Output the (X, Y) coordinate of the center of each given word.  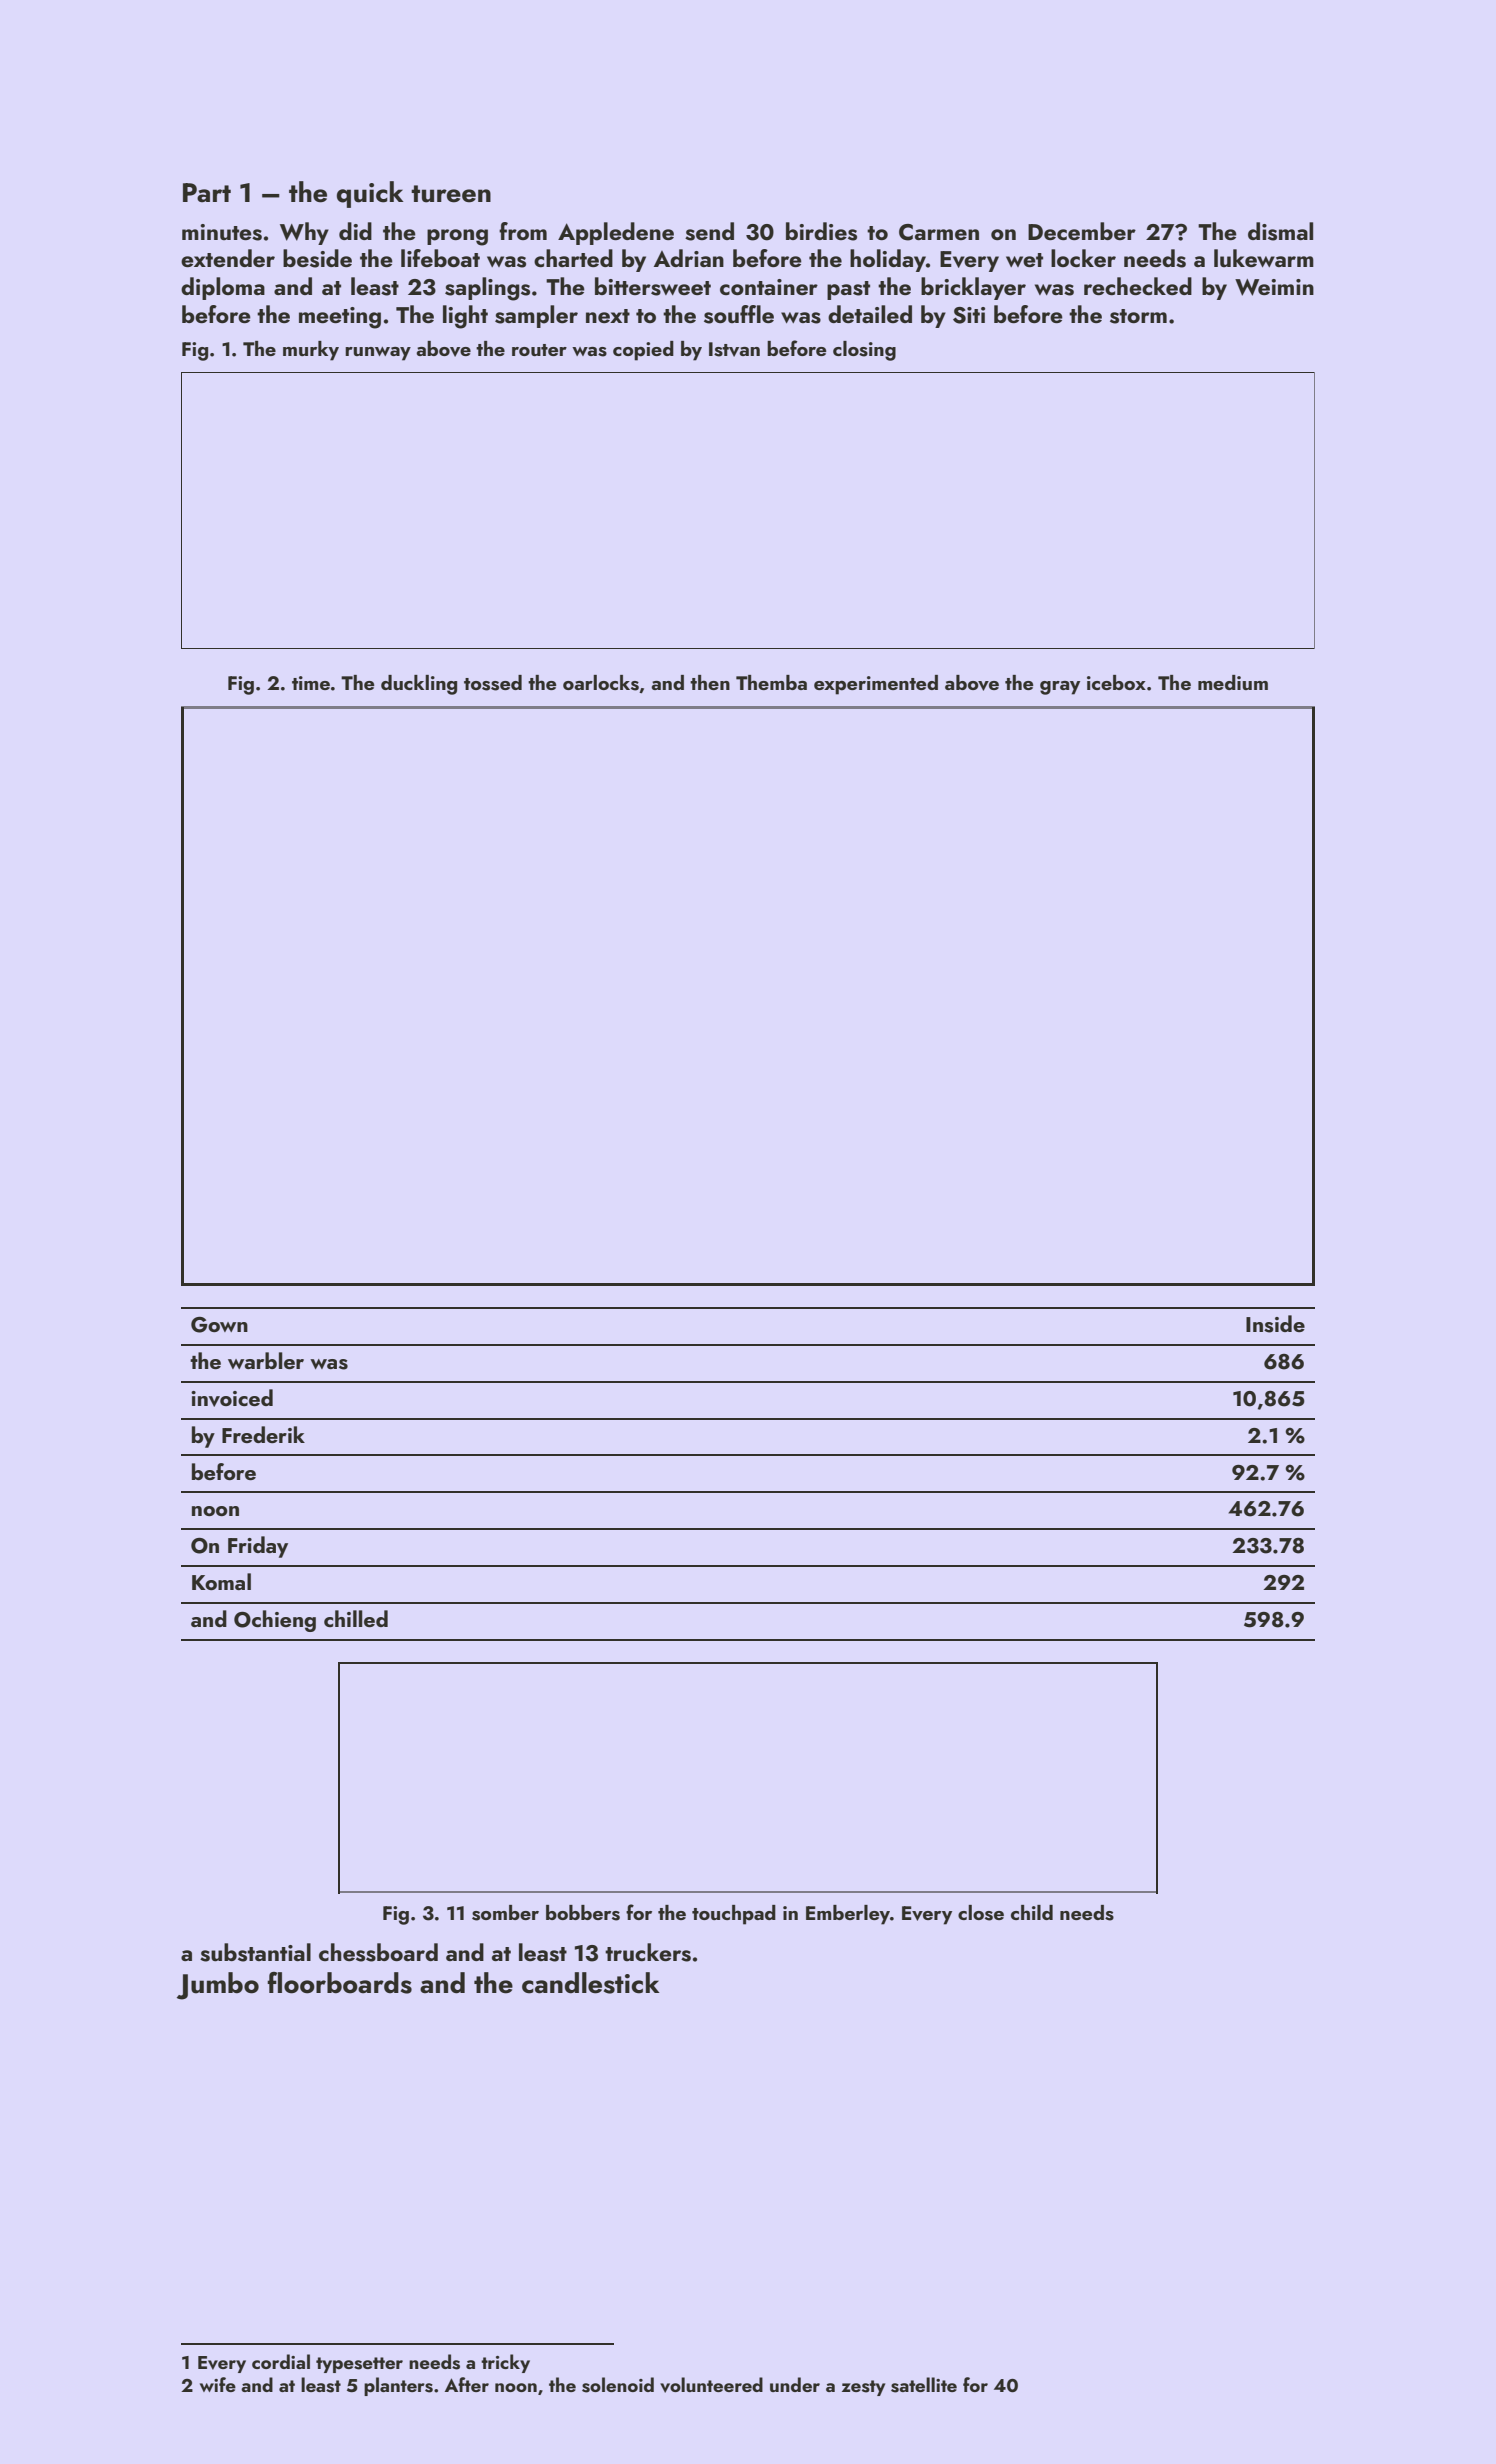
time (311, 683)
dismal (1280, 231)
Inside (1275, 1324)
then (710, 682)
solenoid (618, 2385)
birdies (821, 231)
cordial (281, 2361)
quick (370, 194)
